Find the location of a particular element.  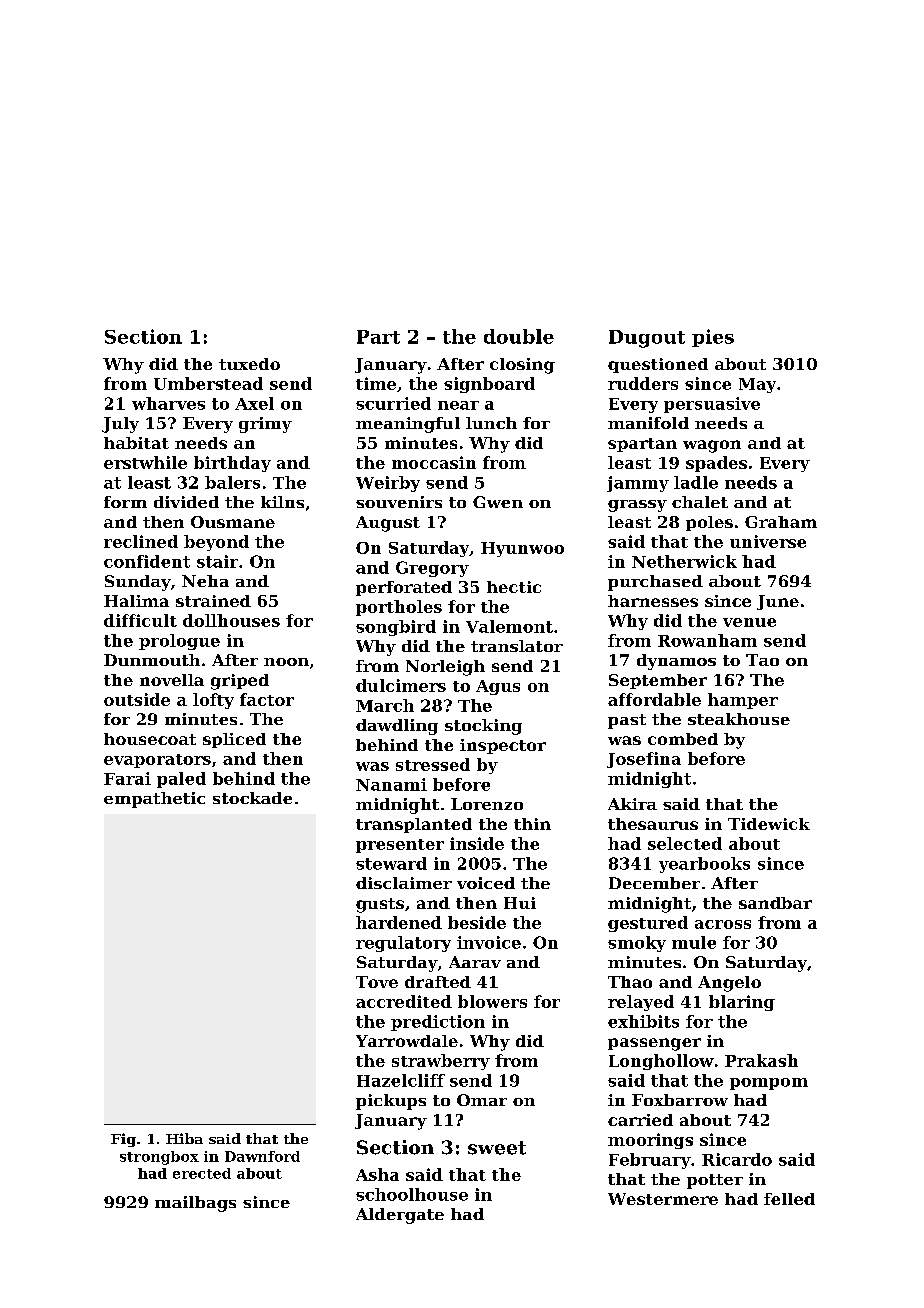

March is located at coordinates (385, 705).
